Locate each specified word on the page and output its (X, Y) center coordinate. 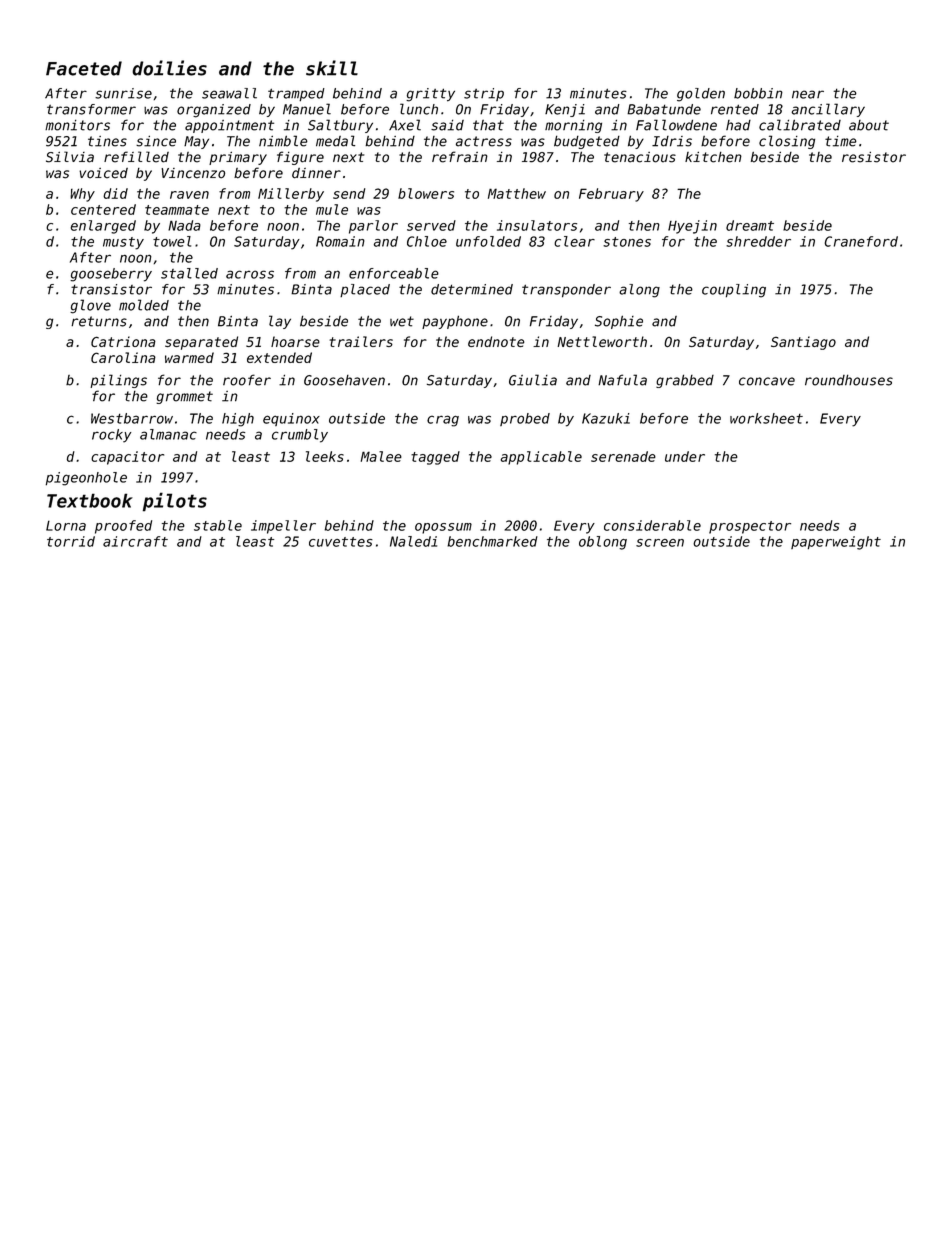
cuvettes (341, 542)
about (869, 125)
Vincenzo (193, 173)
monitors (77, 125)
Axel (405, 125)
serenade (623, 456)
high (238, 420)
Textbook (90, 500)
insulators (537, 225)
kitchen (713, 157)
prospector (750, 527)
